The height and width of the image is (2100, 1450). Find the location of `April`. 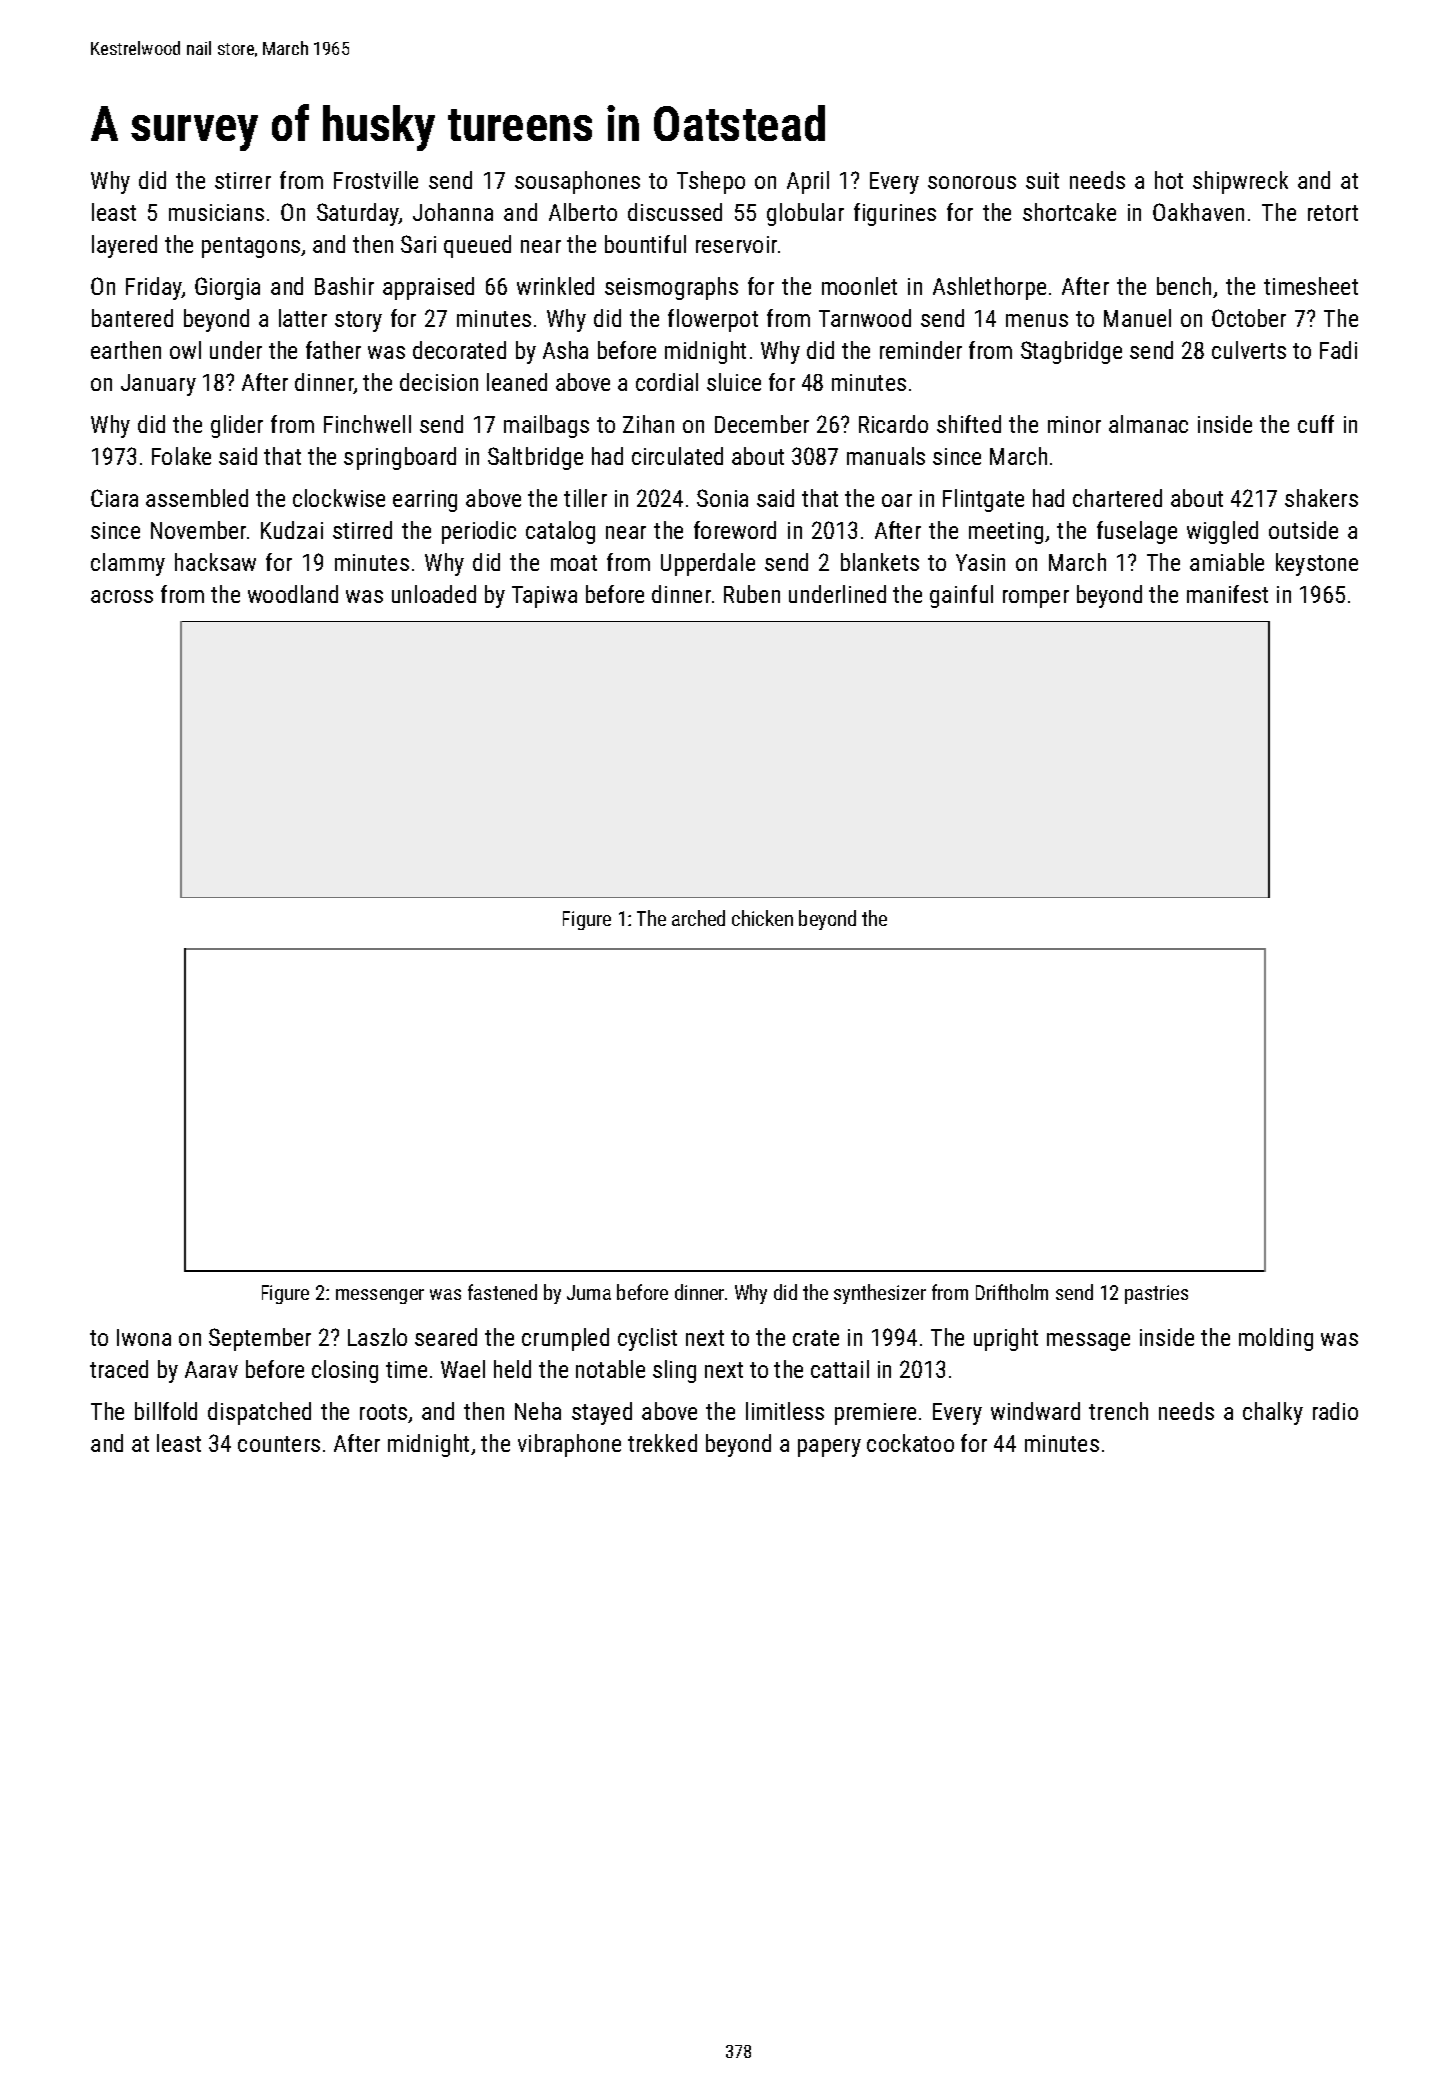

April is located at coordinates (808, 182).
